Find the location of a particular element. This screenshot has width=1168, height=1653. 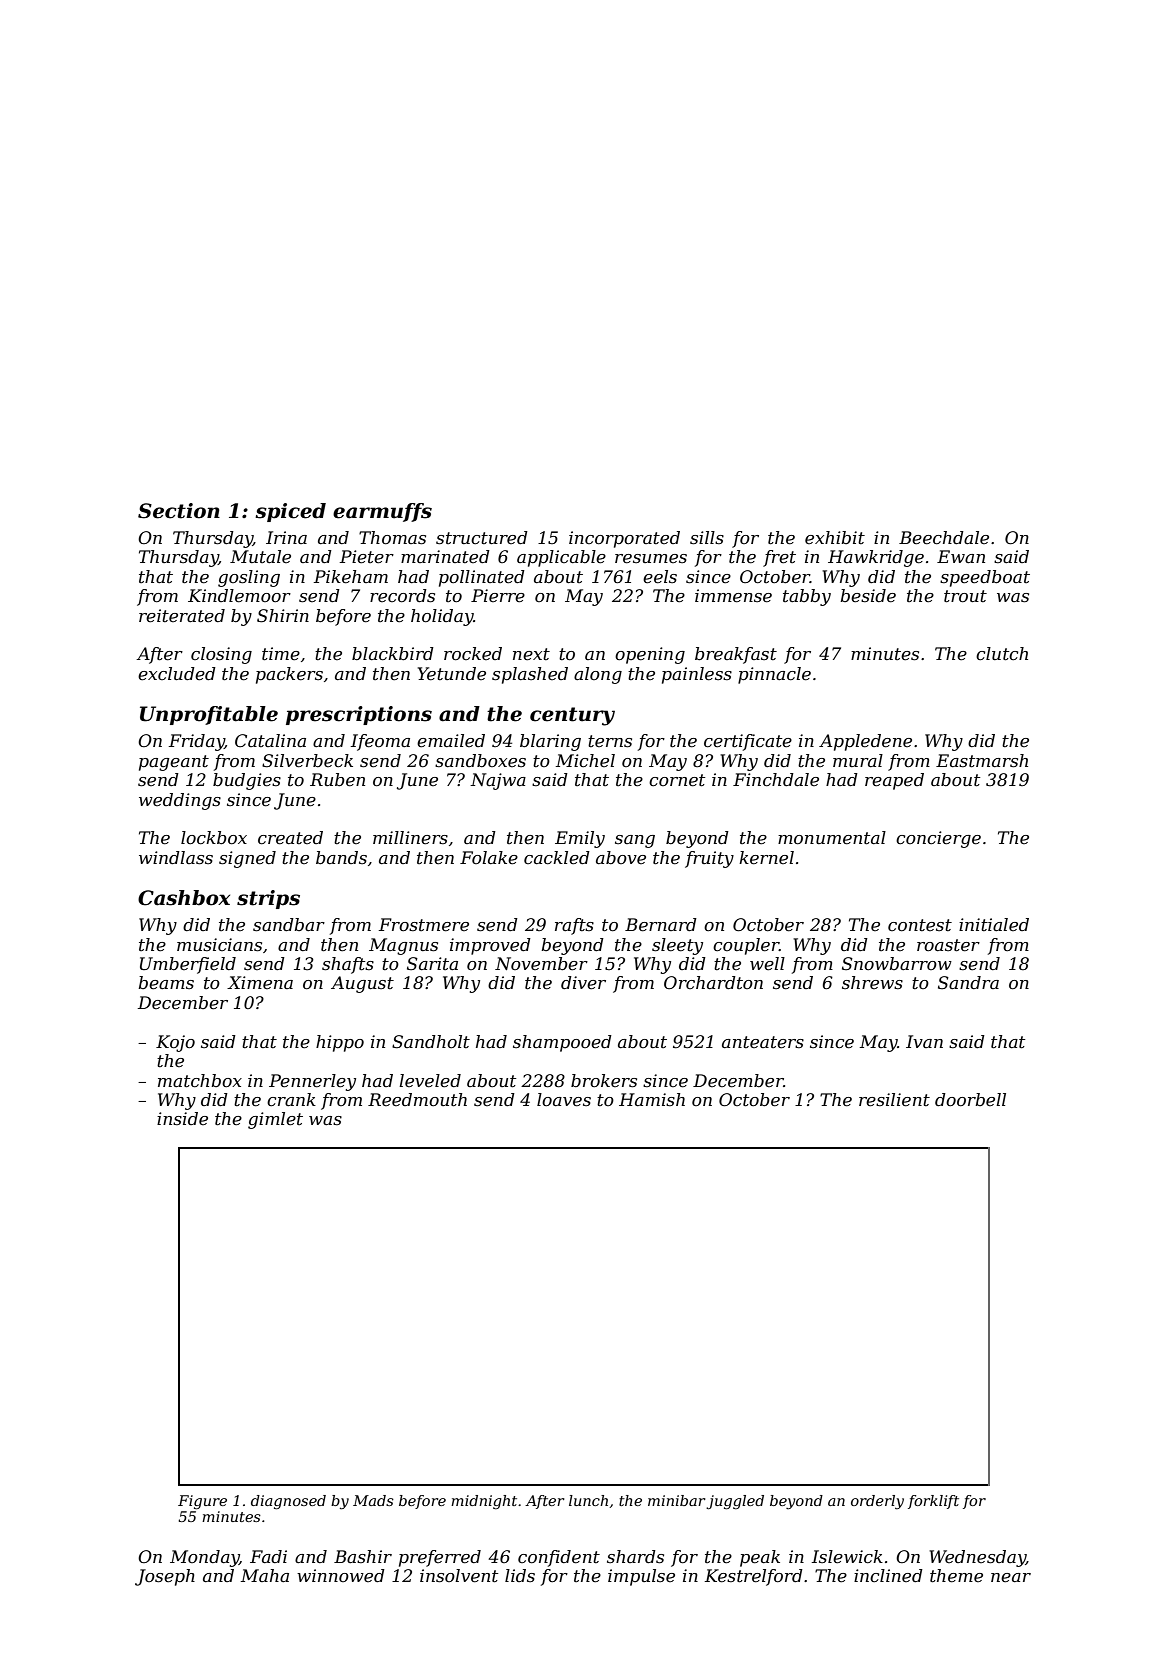

bands is located at coordinates (341, 858).
